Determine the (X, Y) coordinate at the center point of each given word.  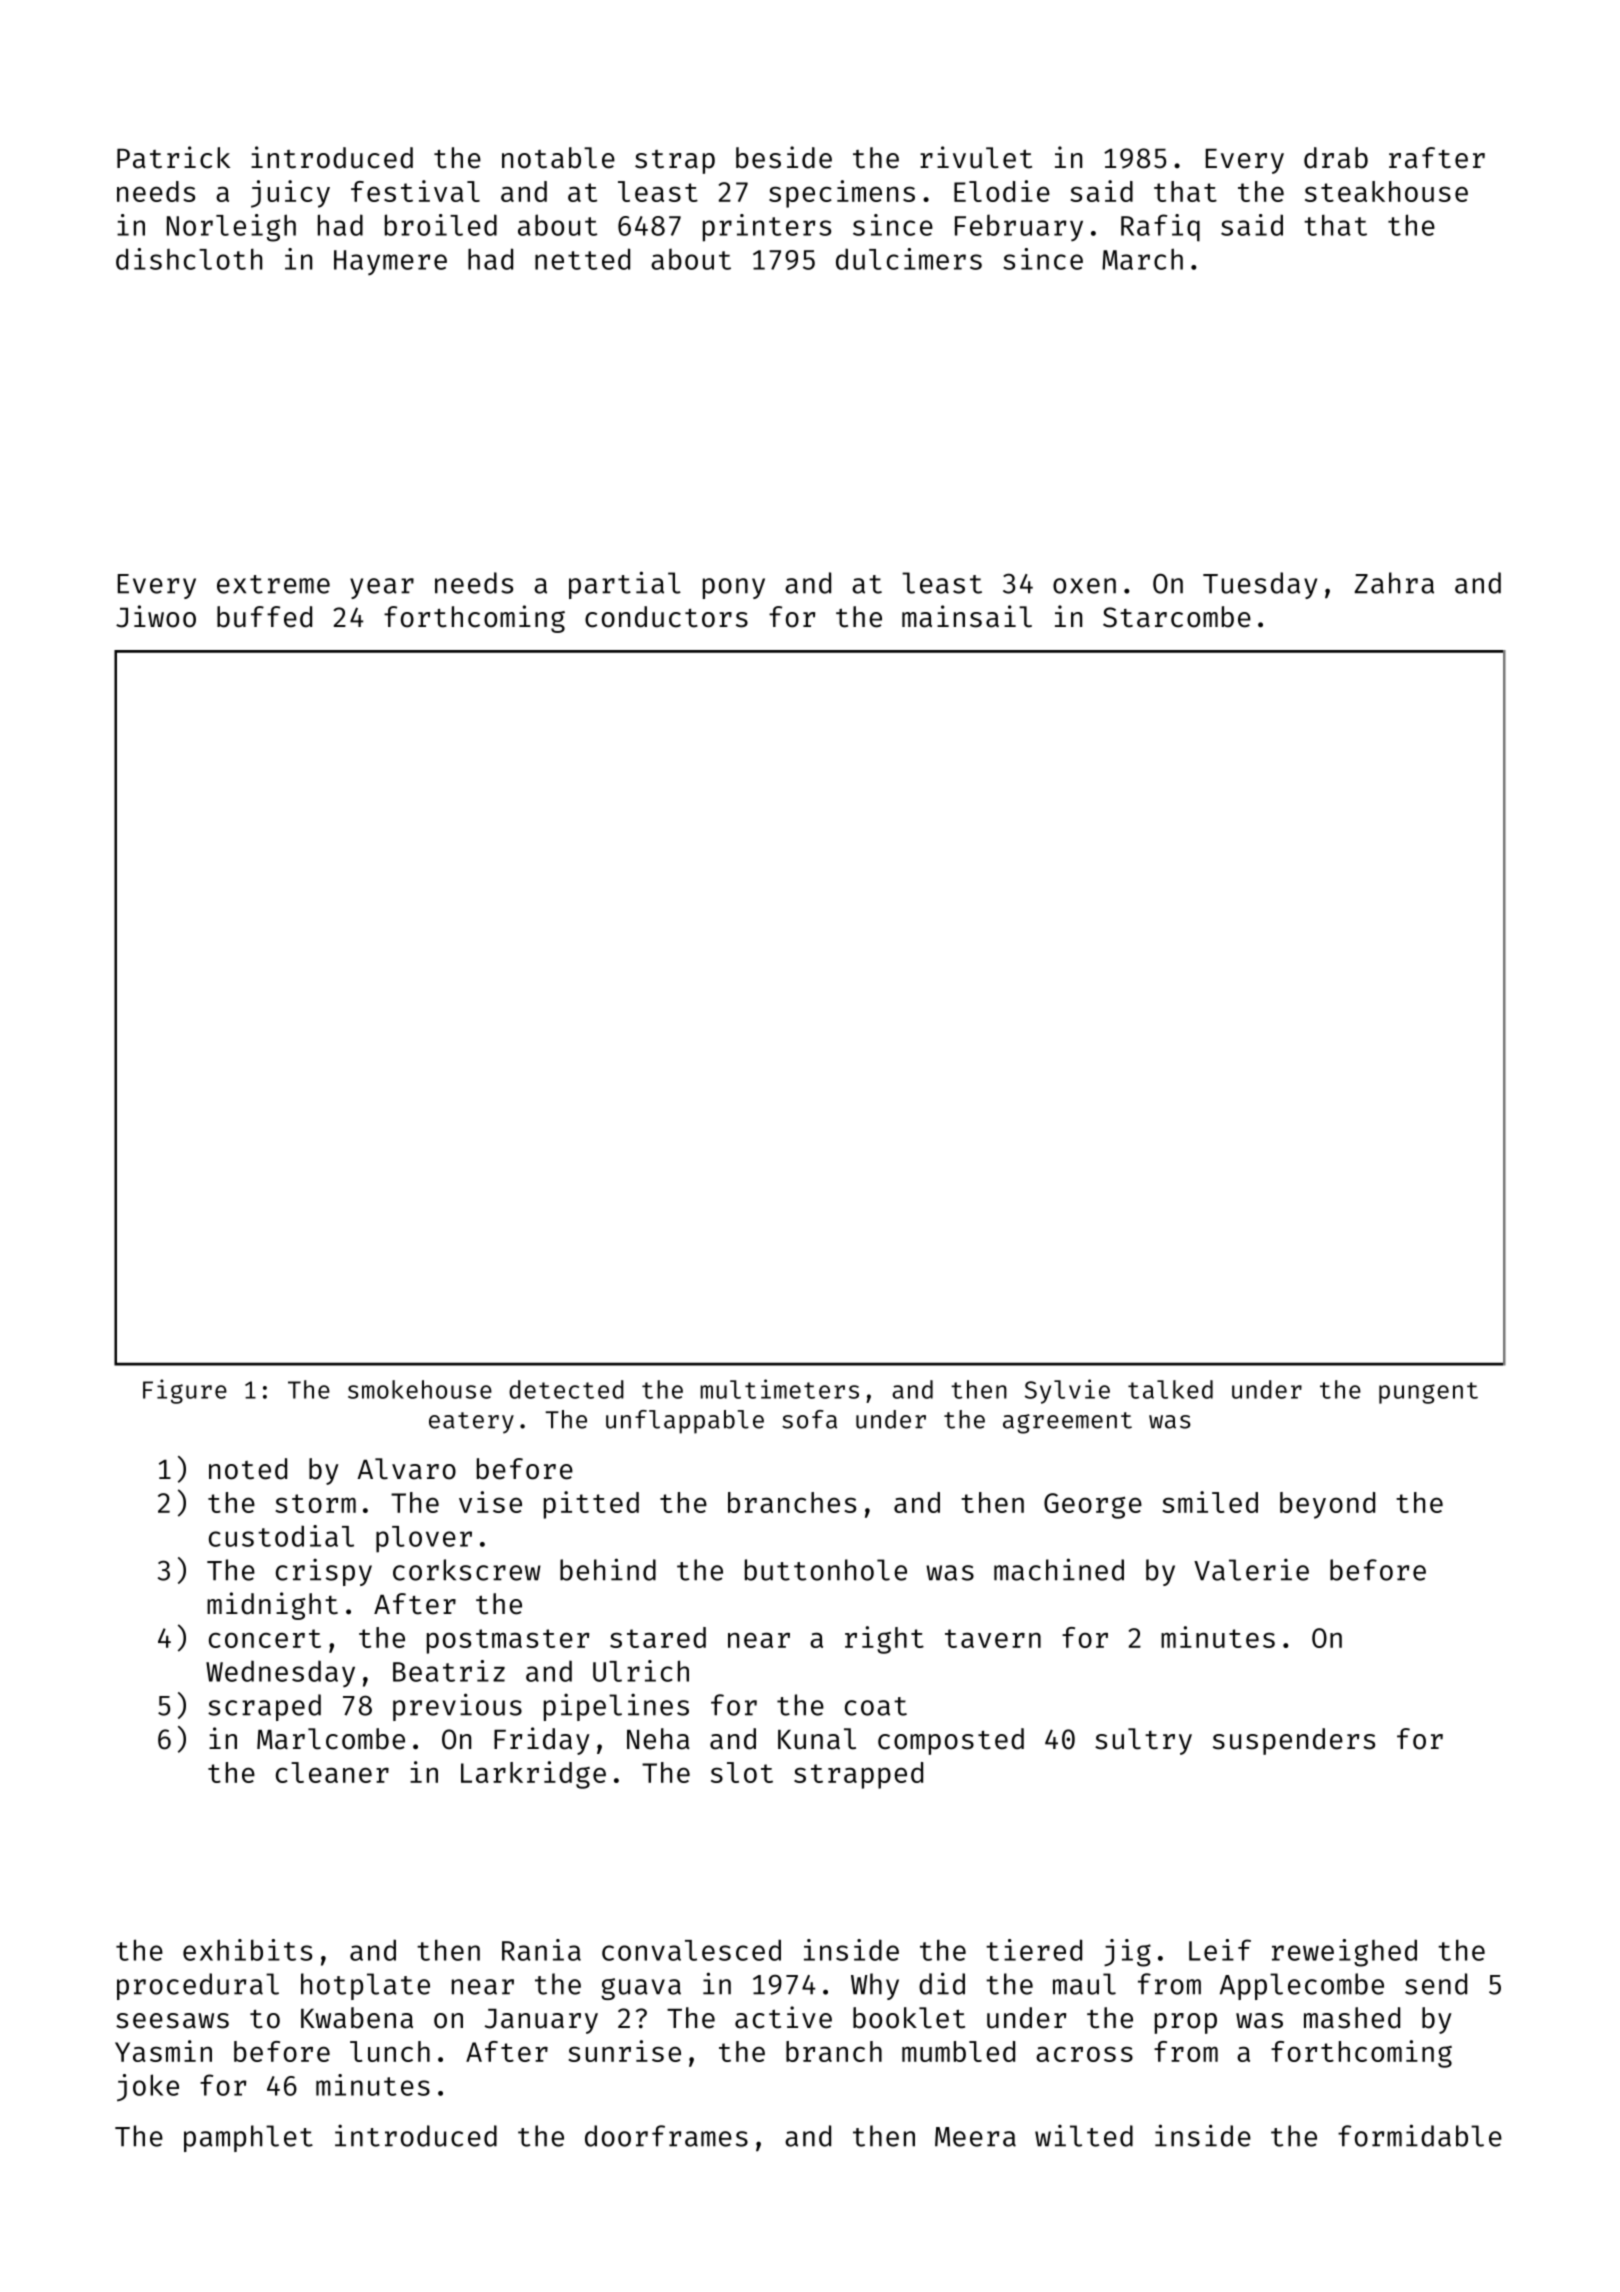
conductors (666, 617)
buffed (264, 617)
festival (415, 191)
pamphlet (248, 2138)
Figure (185, 1391)
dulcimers (909, 259)
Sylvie (1067, 1391)
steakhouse (1386, 191)
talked (1170, 1389)
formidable (1420, 2135)
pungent (1428, 1393)
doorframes (666, 2136)
